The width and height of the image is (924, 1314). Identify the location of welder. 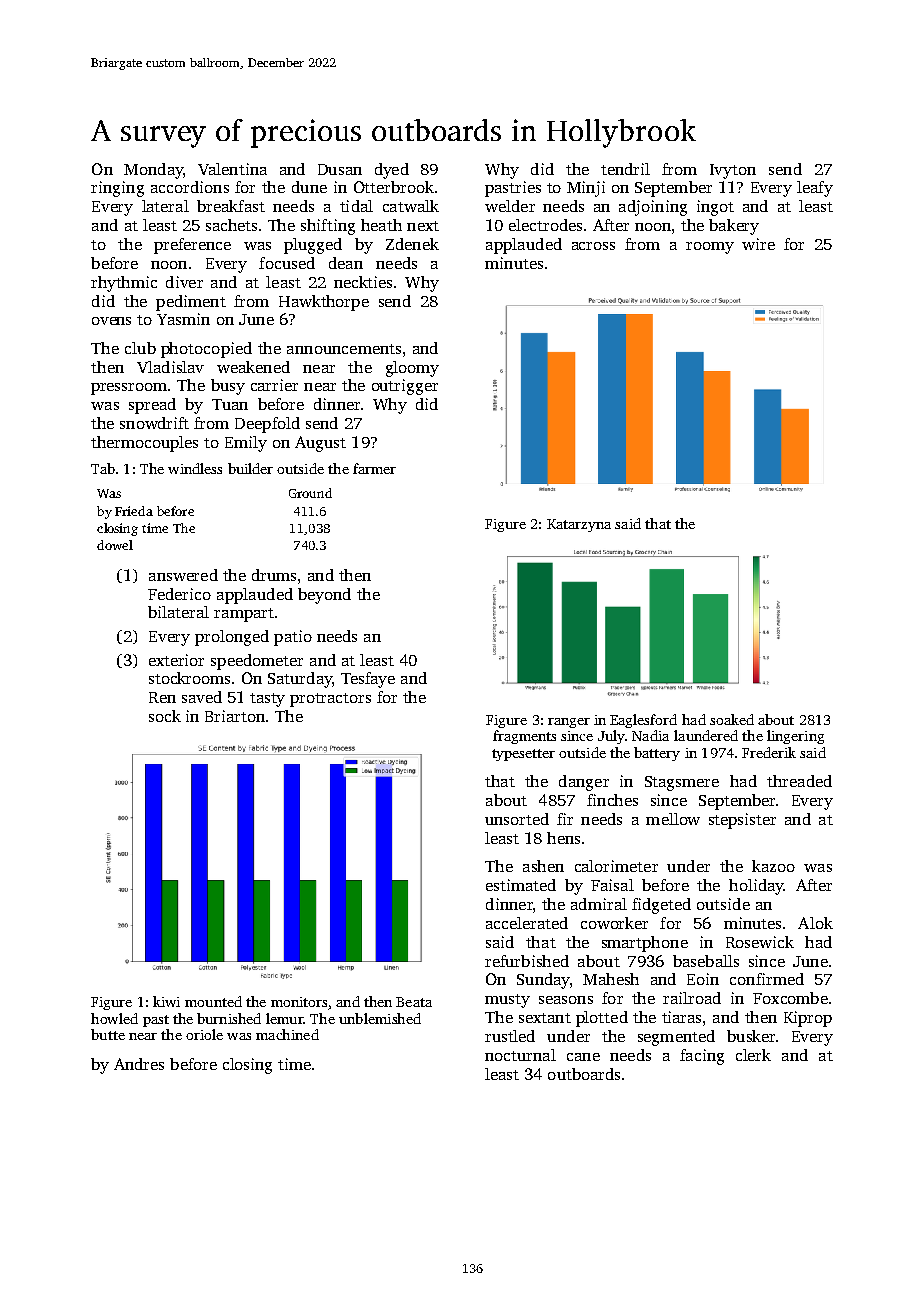
(510, 206).
